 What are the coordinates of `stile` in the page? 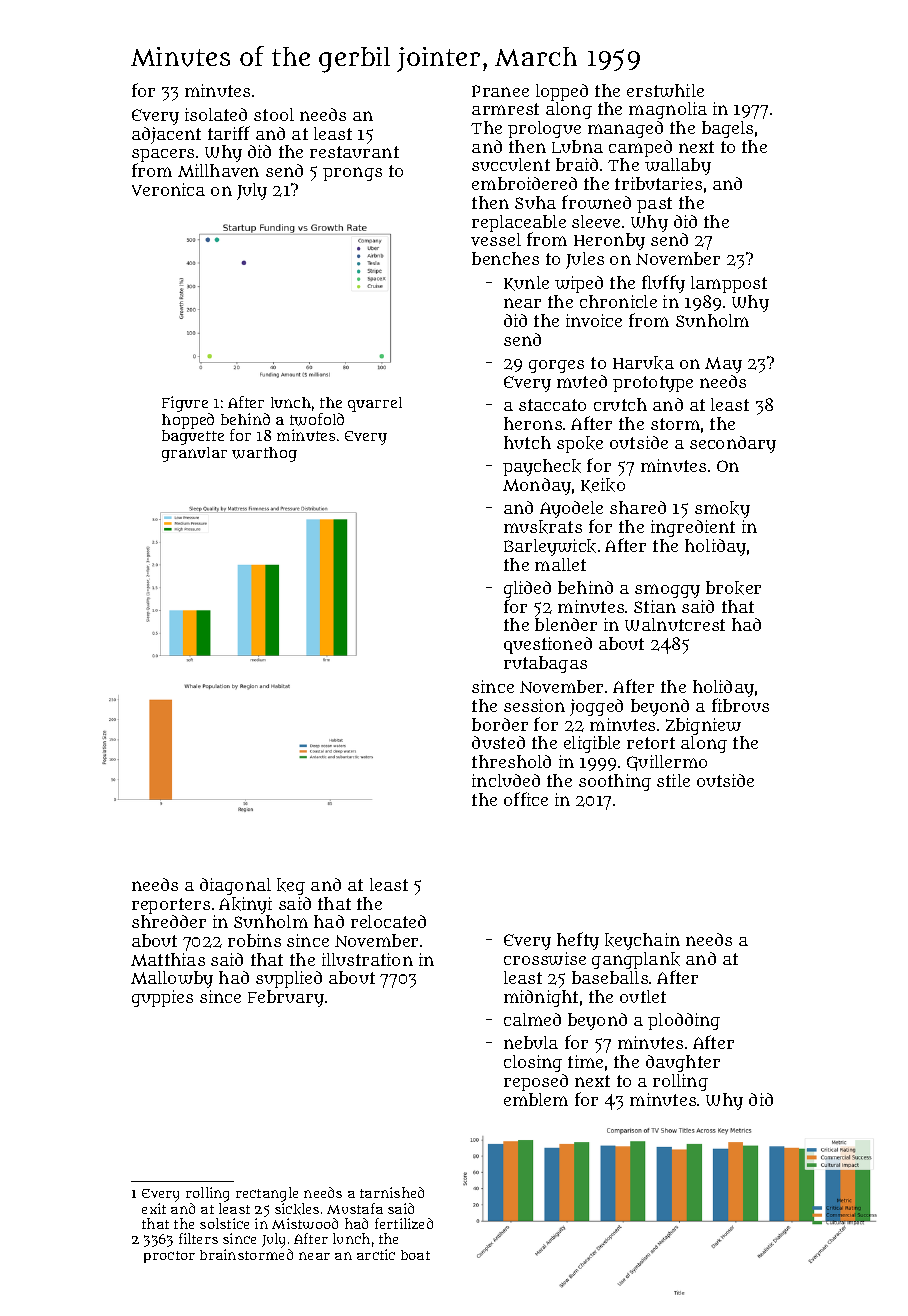 It's located at (673, 780).
